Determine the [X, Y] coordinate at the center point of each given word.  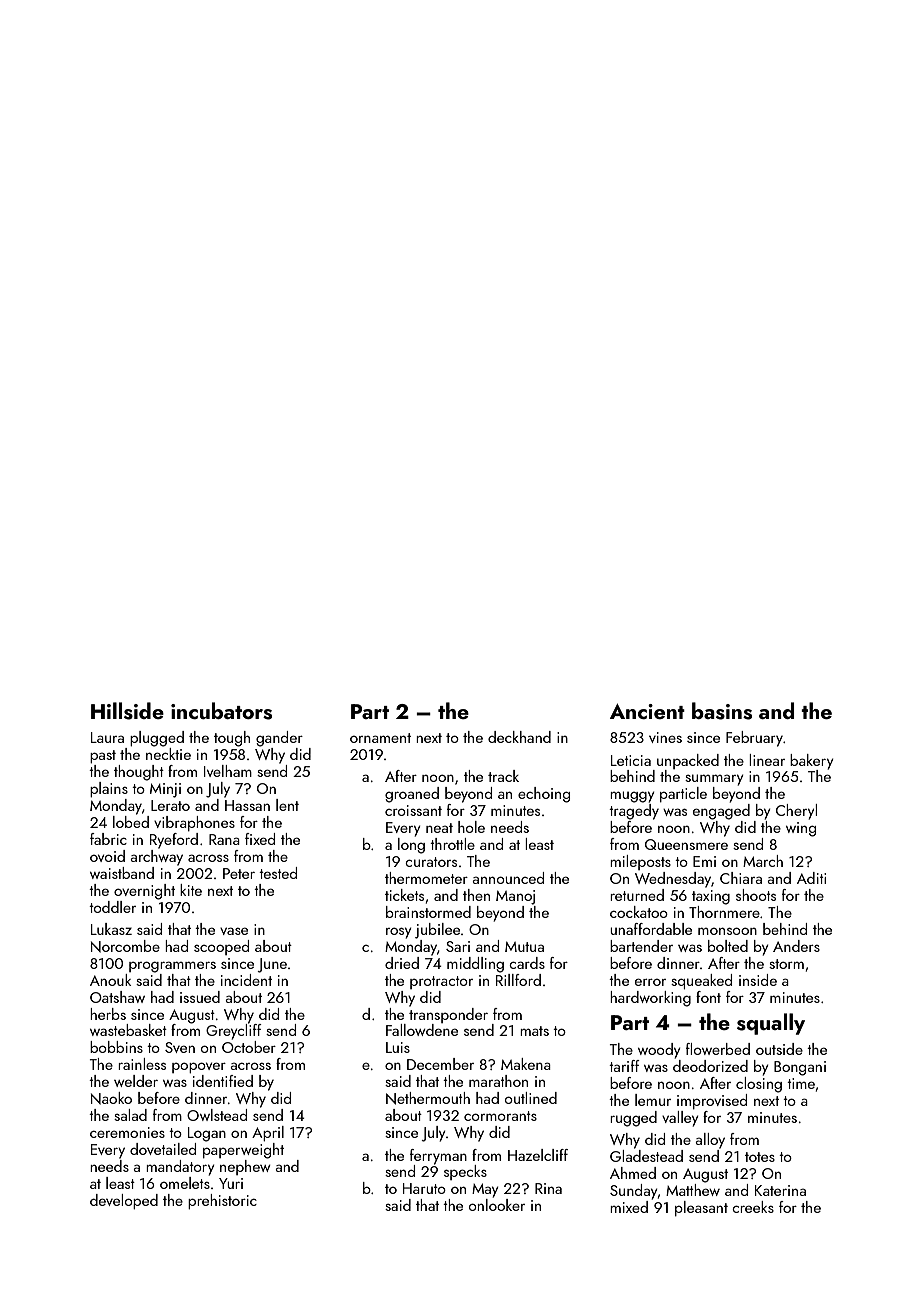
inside [758, 980]
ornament [380, 738]
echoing [544, 795]
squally [771, 1024]
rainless [142, 1064]
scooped [221, 947]
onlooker [497, 1205]
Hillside [127, 711]
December [440, 1064]
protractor [441, 982]
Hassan [247, 805]
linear [767, 760]
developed [124, 1201]
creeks [753, 1207]
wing [801, 829]
